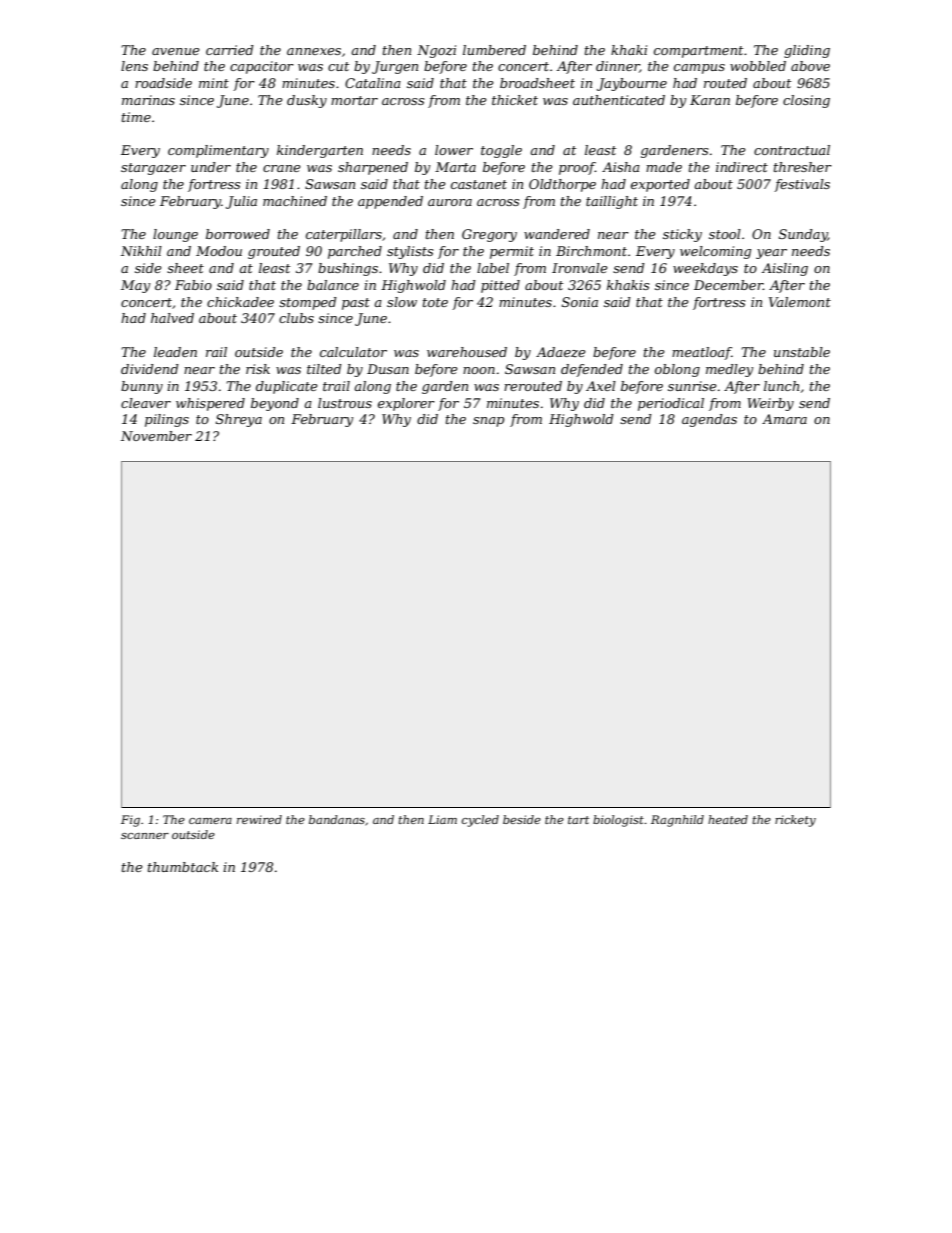 This screenshot has width=952, height=1233. Describe the element at coordinates (153, 169) in the screenshot. I see `stargazer` at that location.
